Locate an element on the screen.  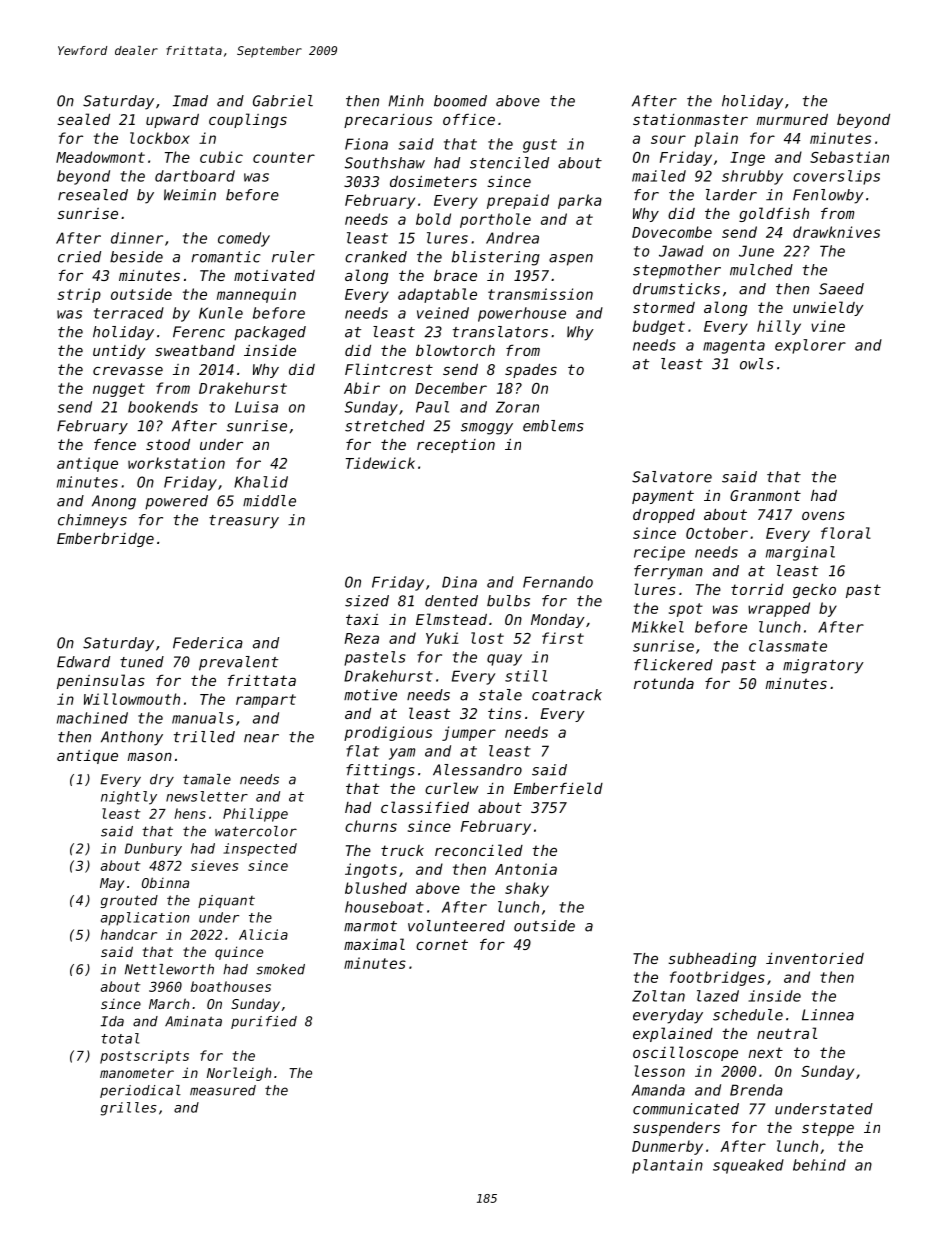
explorer is located at coordinates (810, 346).
